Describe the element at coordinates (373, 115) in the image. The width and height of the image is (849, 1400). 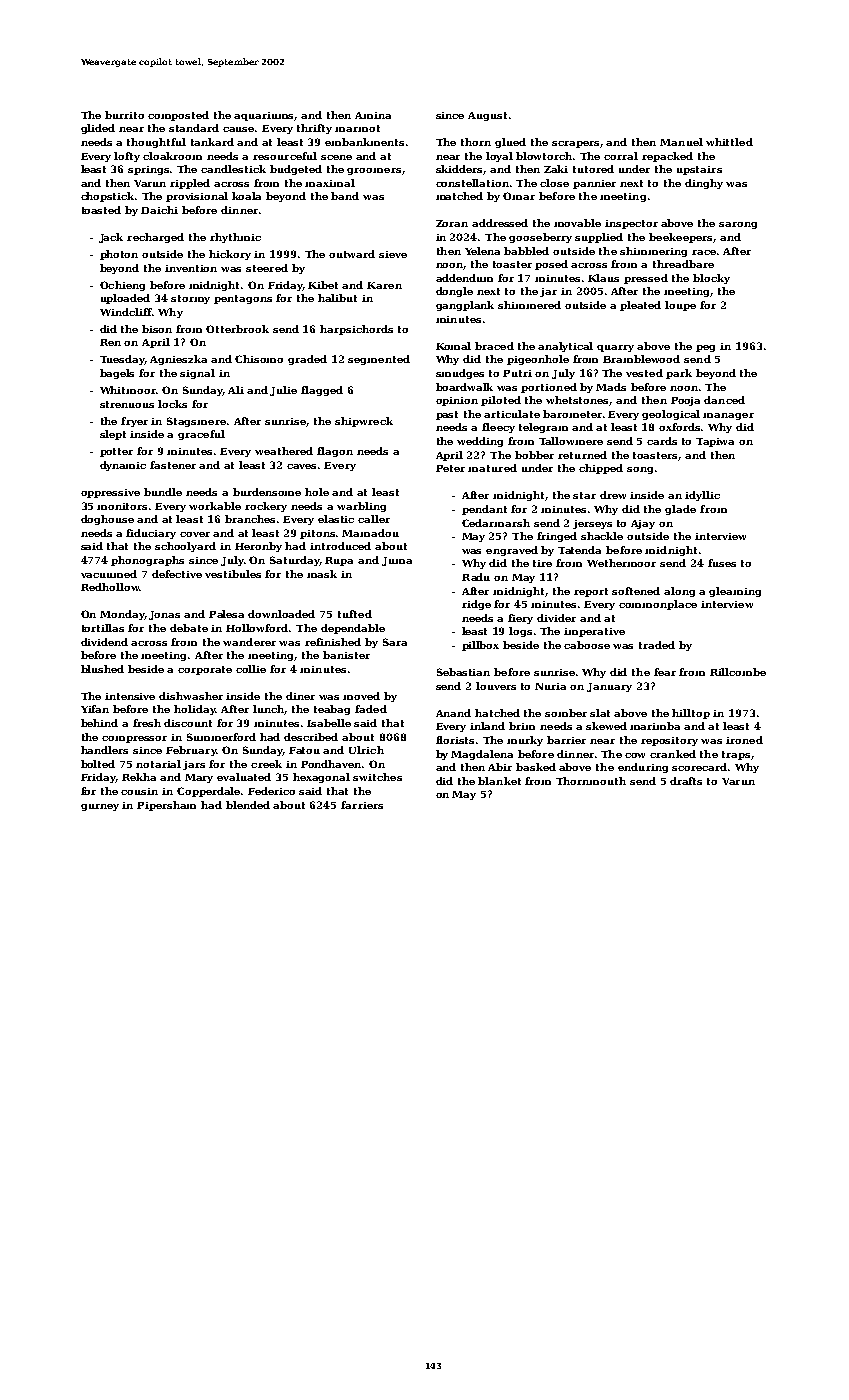
I see `Amina` at that location.
